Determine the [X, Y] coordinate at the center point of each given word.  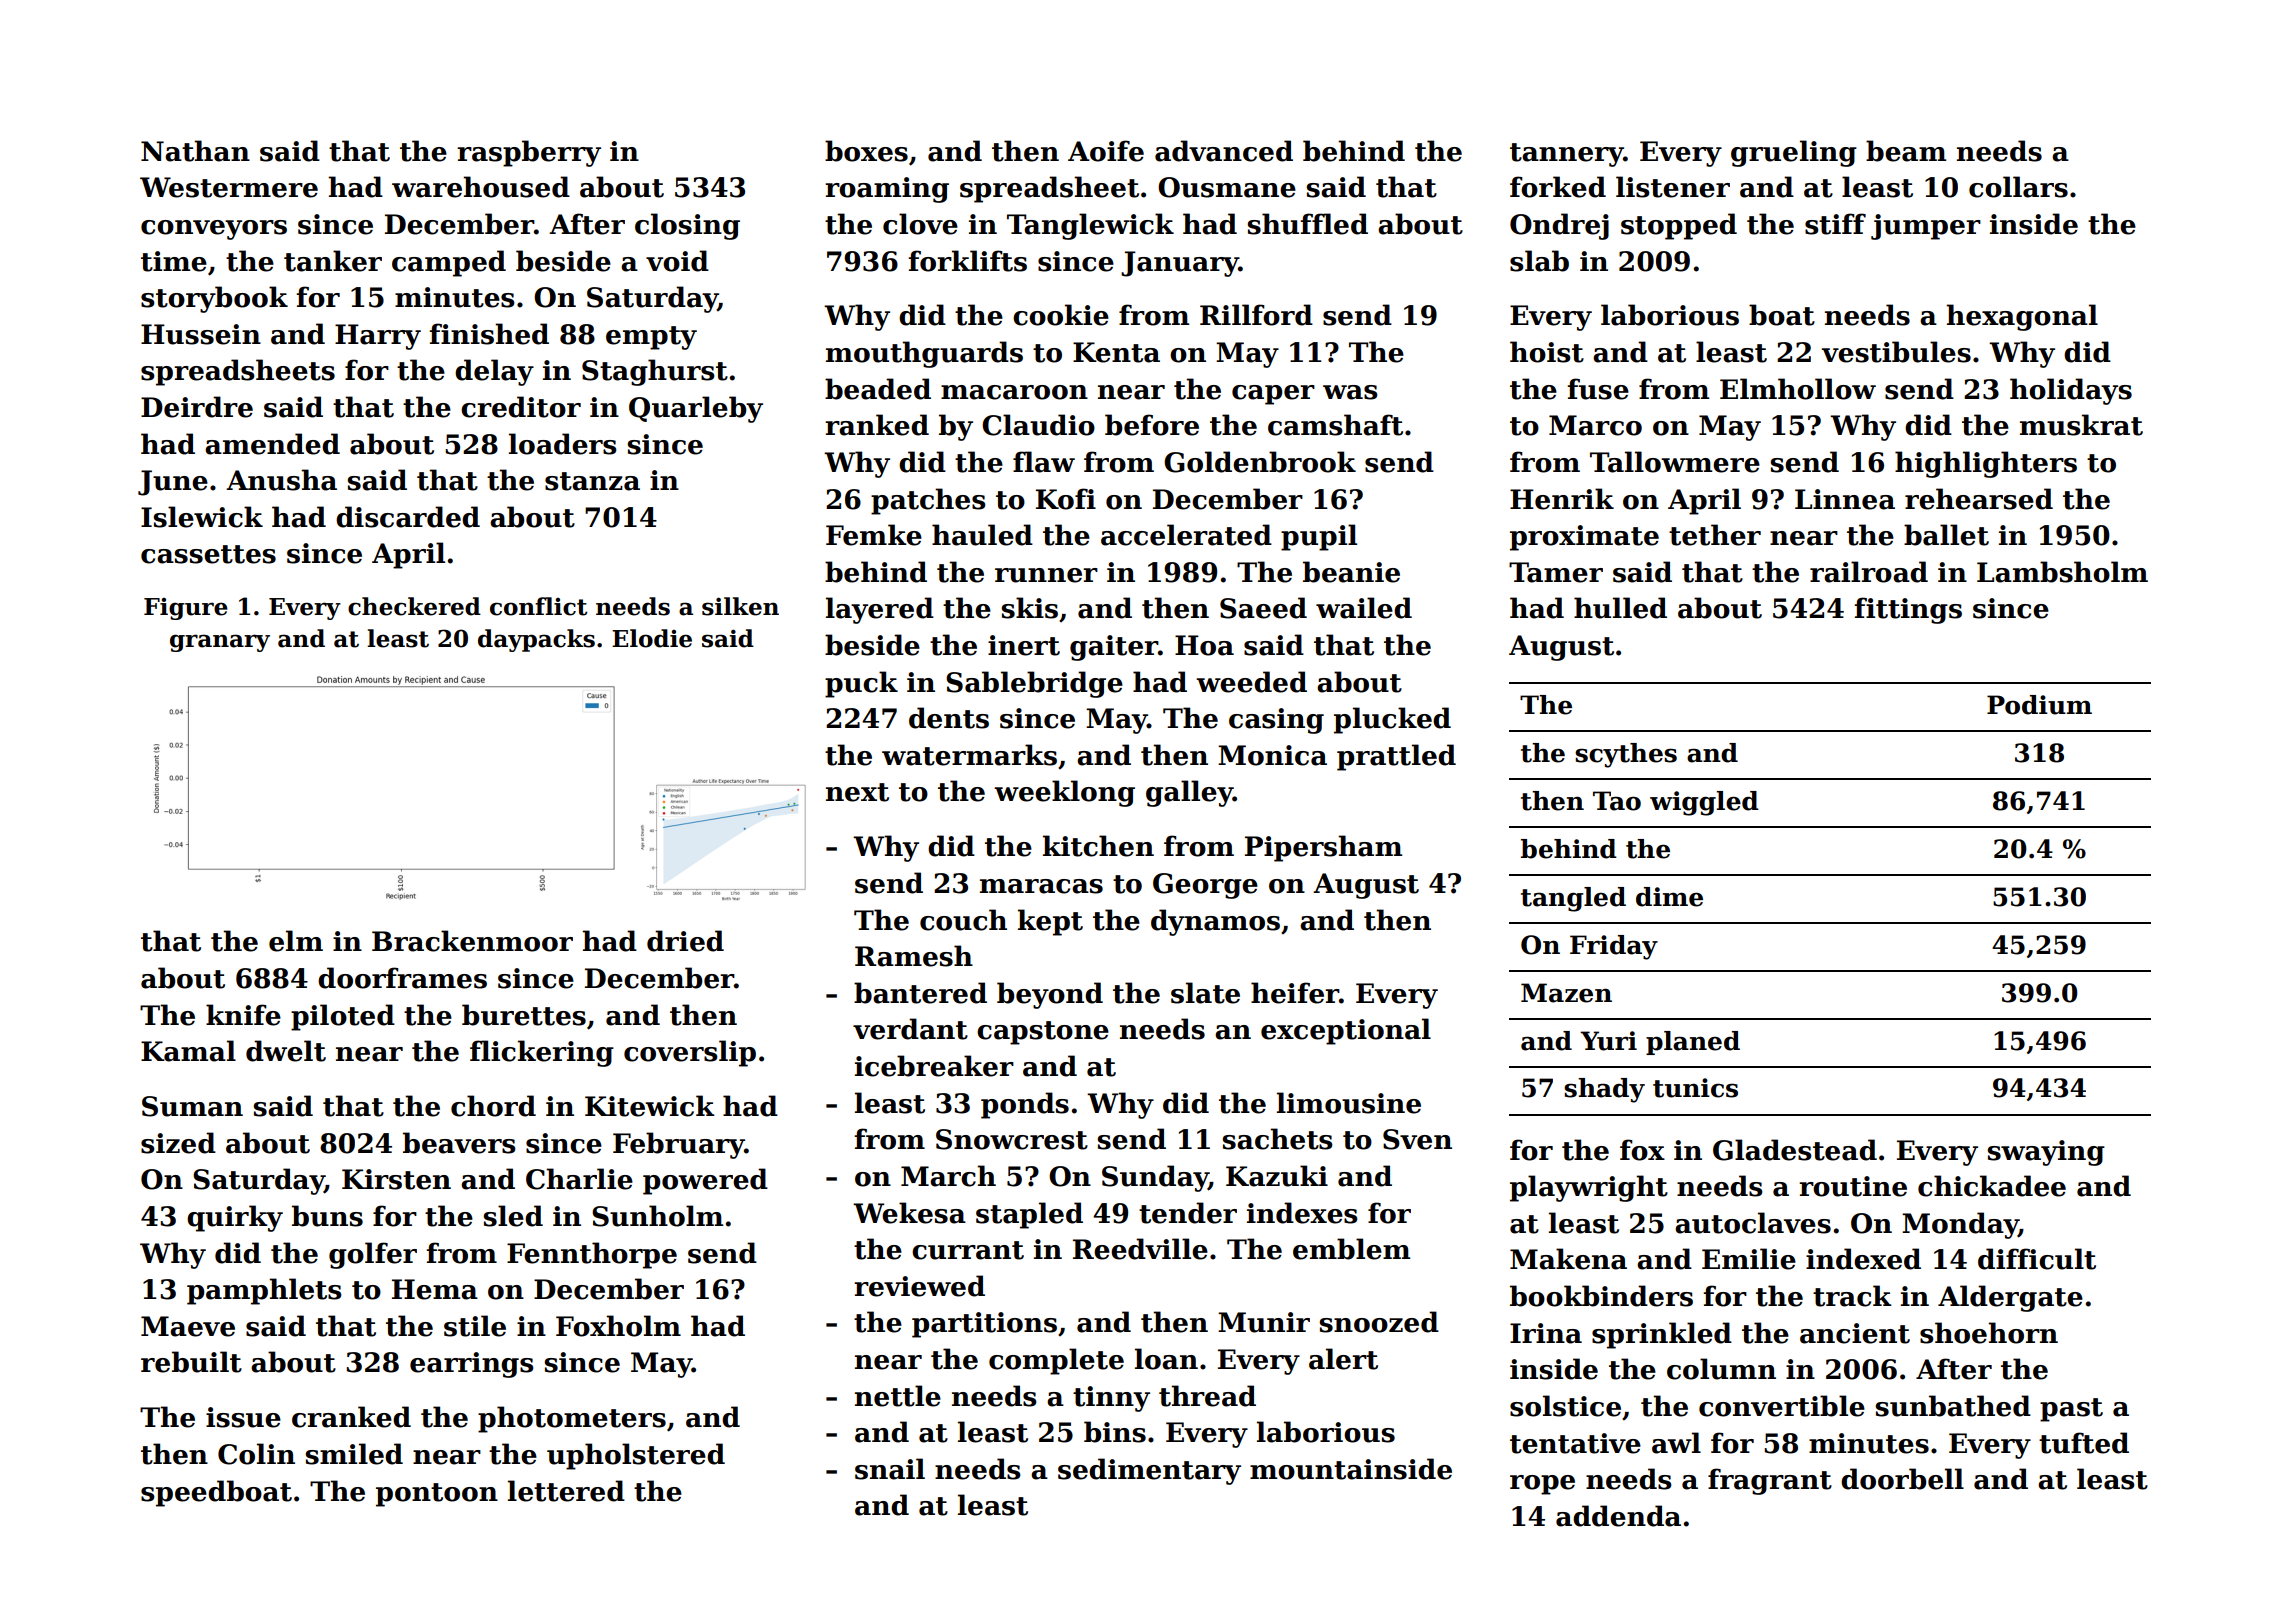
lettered [566, 1491]
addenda [1618, 1516]
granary [220, 643]
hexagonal [2022, 317]
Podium [2039, 705]
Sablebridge [1034, 684]
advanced [1224, 151]
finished [489, 334]
